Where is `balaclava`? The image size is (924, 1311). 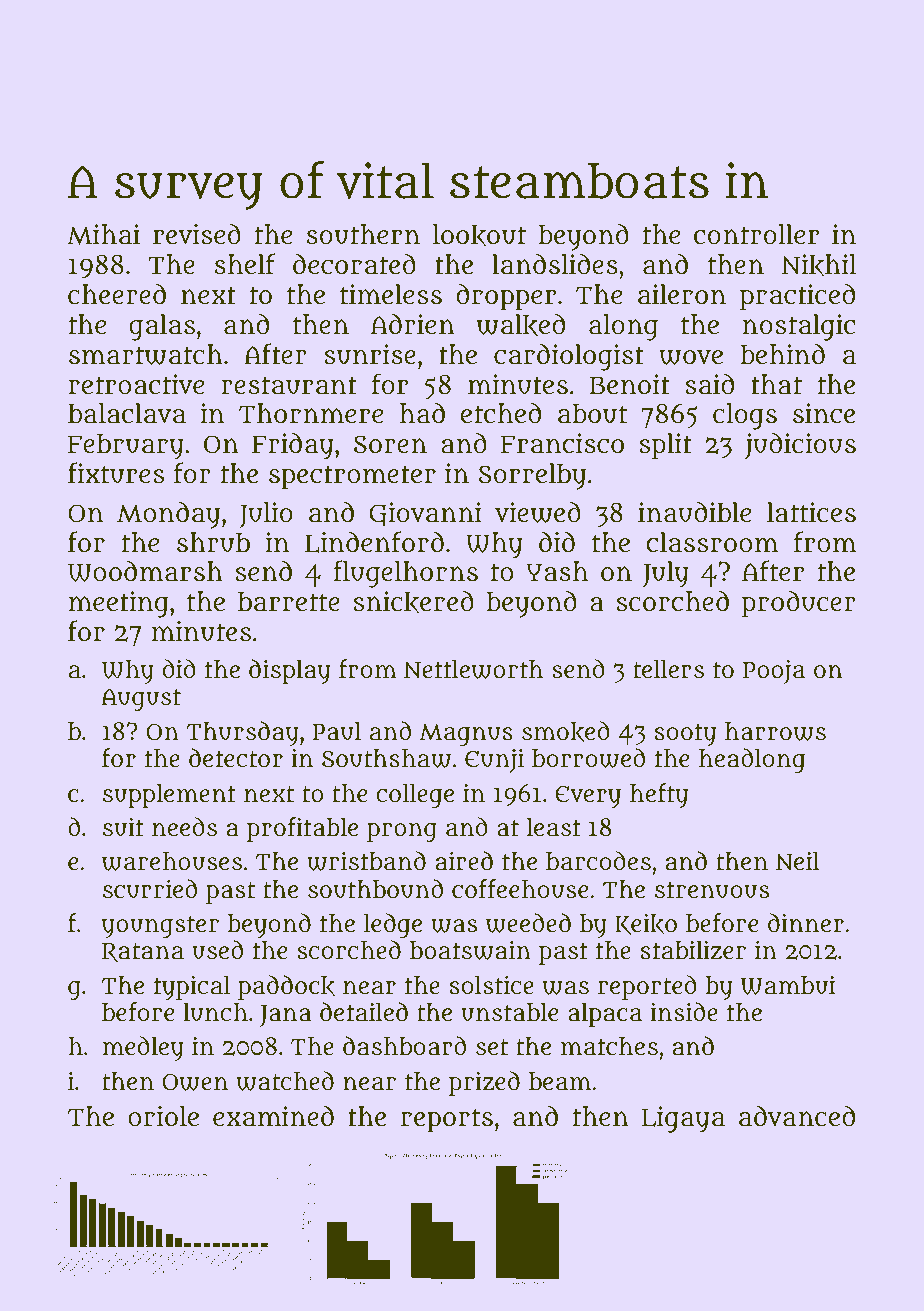 balaclava is located at coordinates (127, 413).
